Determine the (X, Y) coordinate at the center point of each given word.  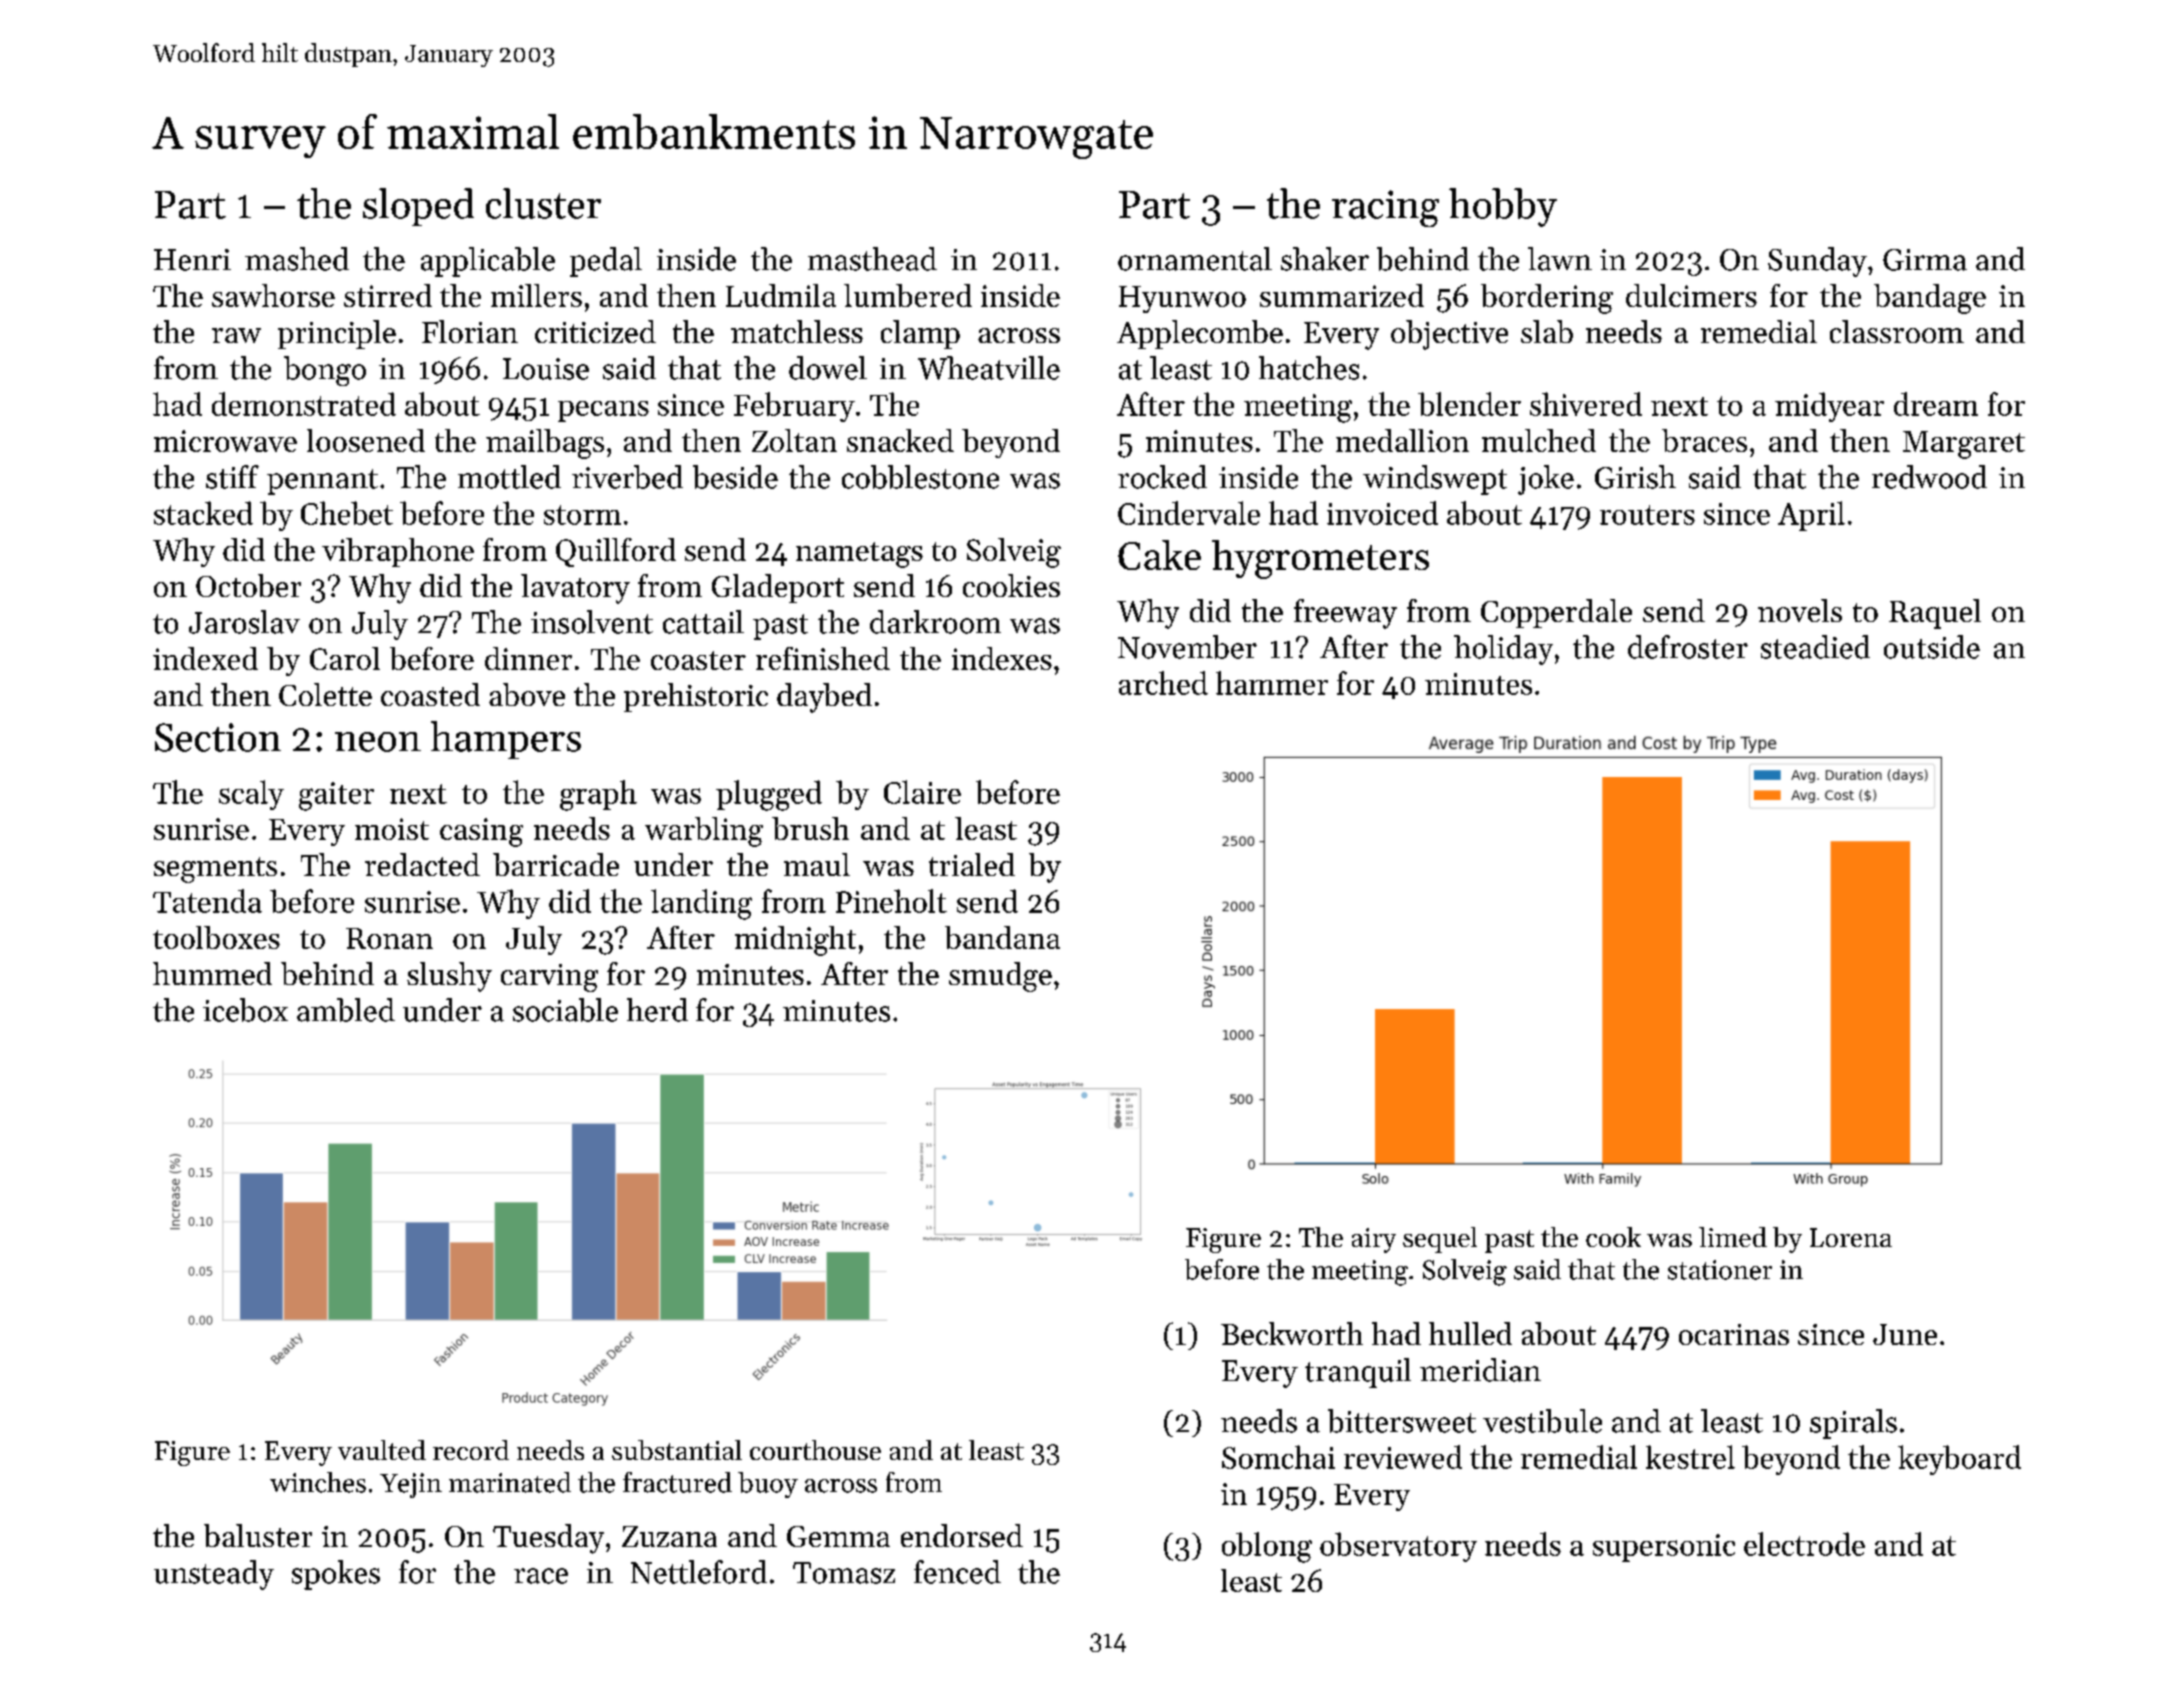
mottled (509, 477)
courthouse (815, 1450)
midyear (1829, 407)
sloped (418, 207)
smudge (1000, 977)
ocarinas (1734, 1334)
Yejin (411, 1485)
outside (1932, 647)
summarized (1342, 295)
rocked (1162, 477)
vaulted (382, 1450)
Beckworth (1292, 1333)
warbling (704, 832)
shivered (1586, 404)
